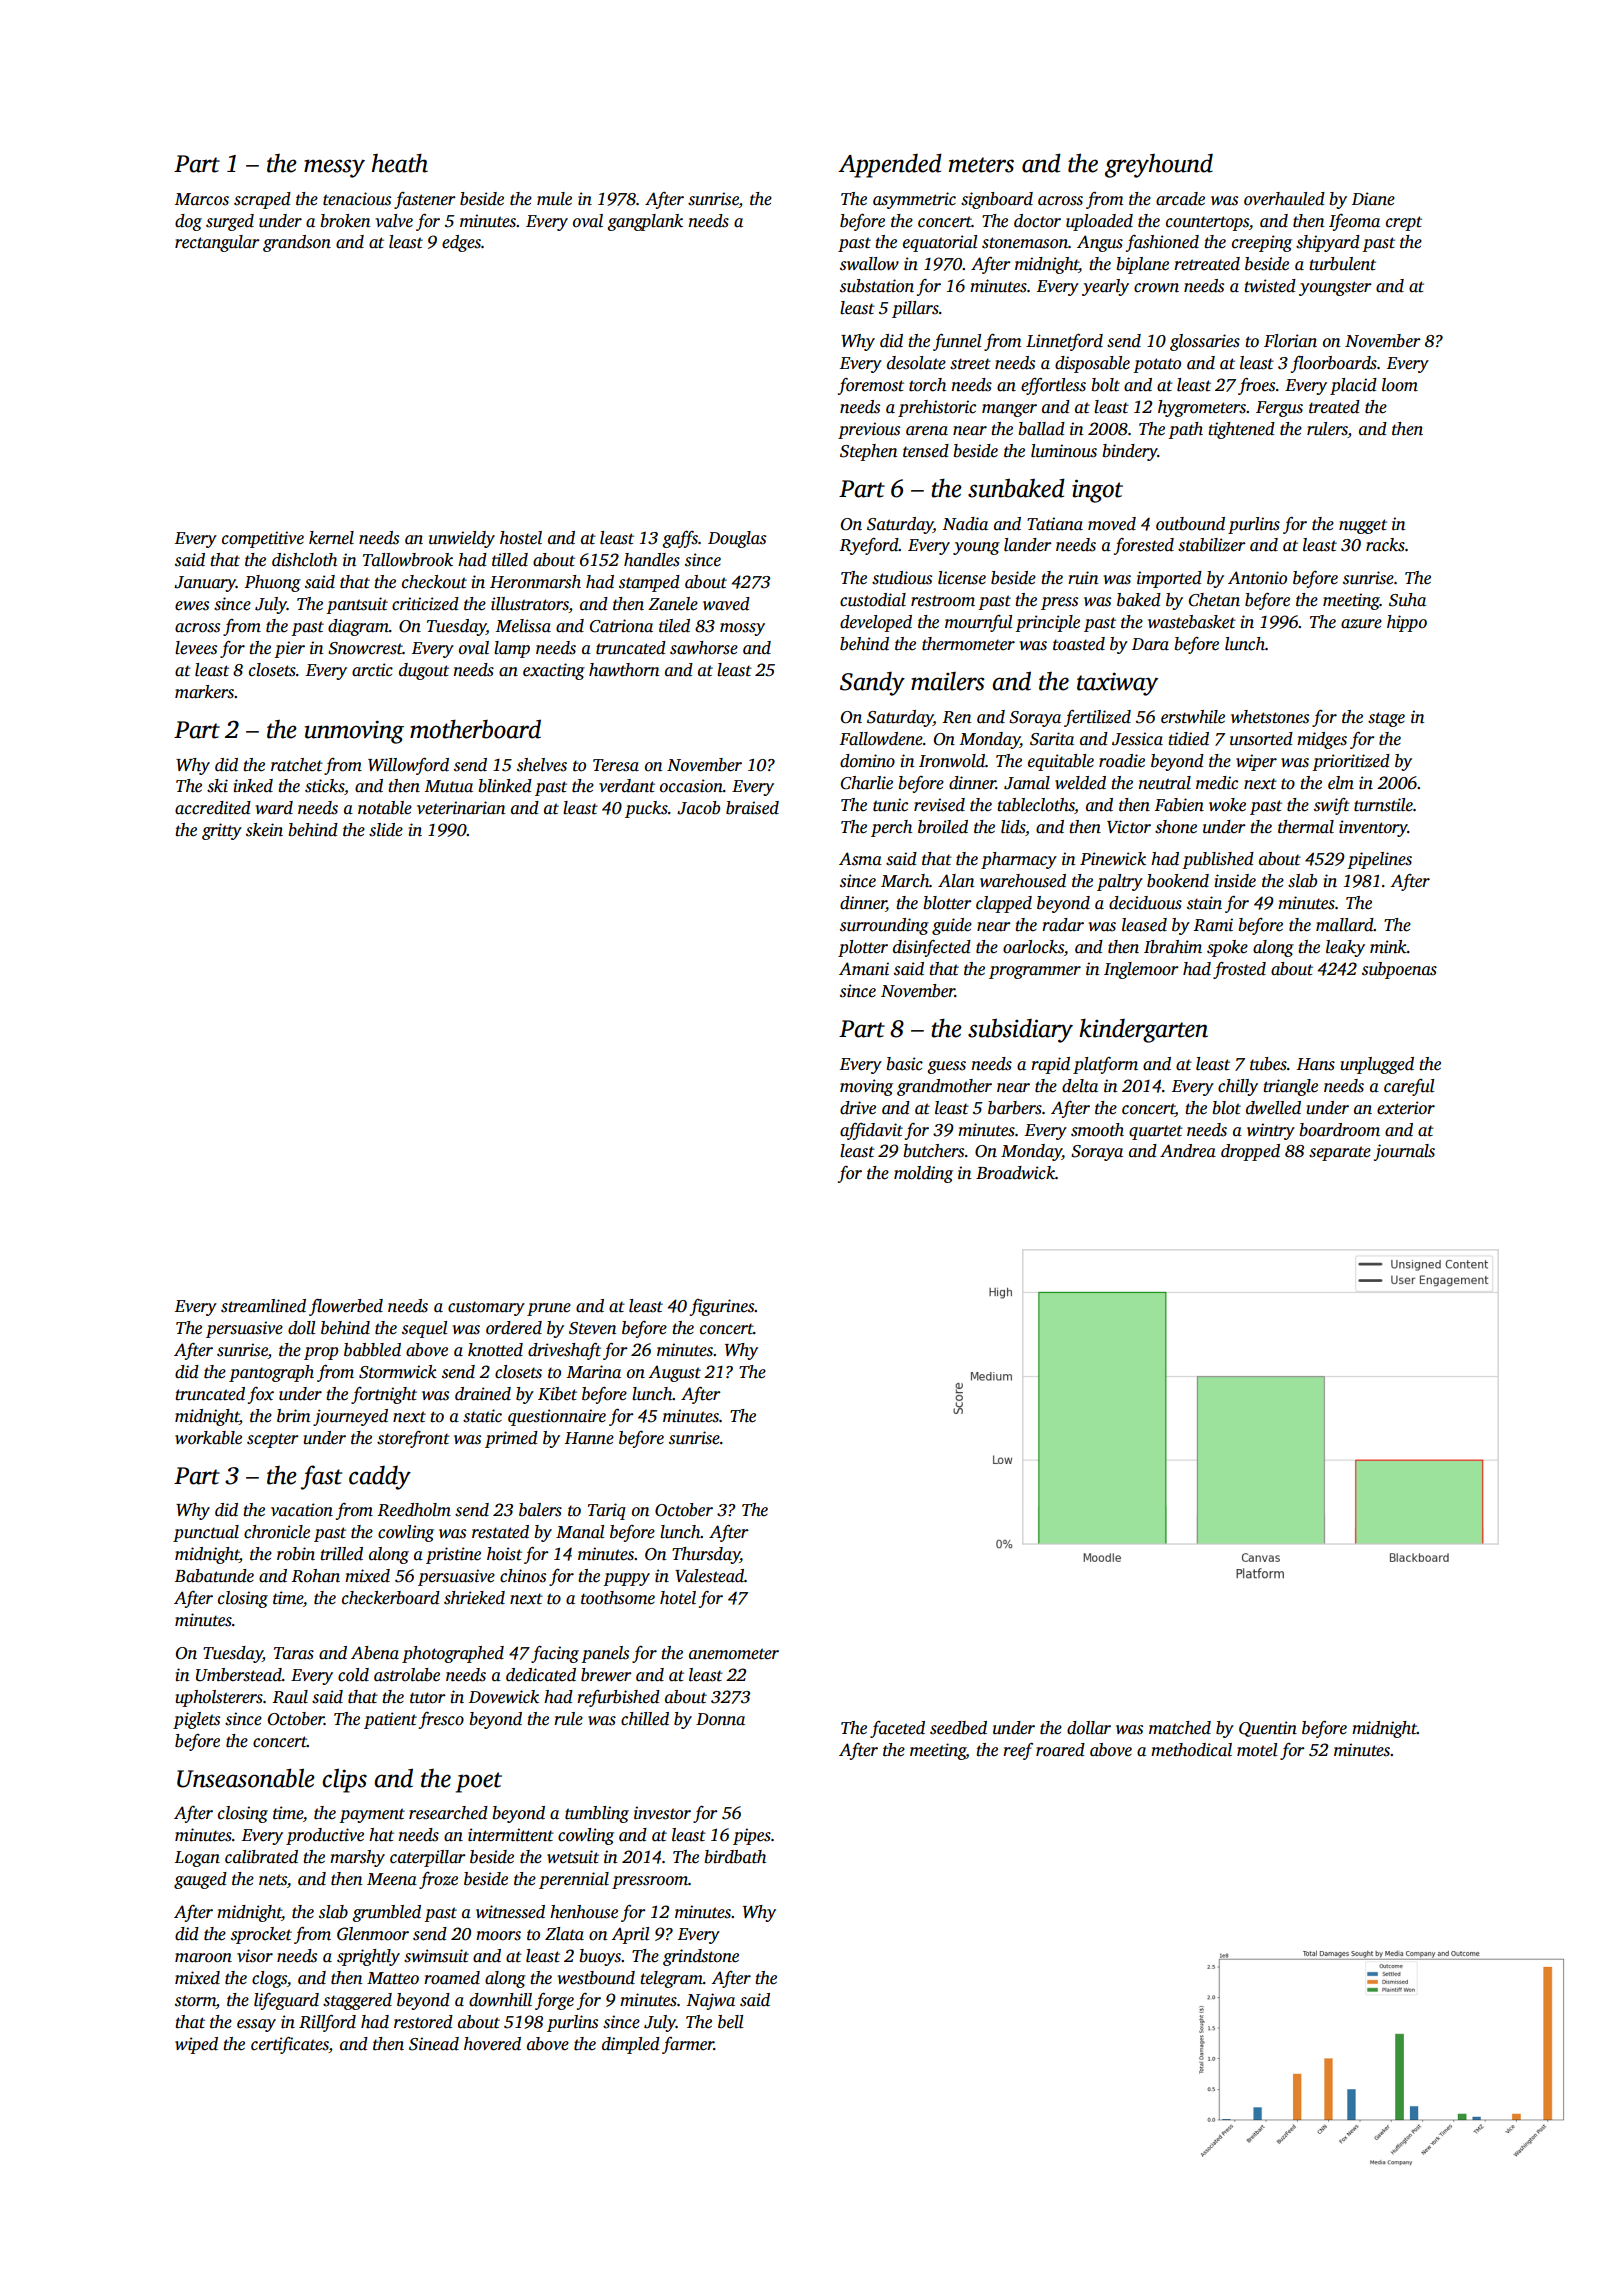 Image resolution: width=1620 pixels, height=2292 pixels. I want to click on figurines, so click(722, 1307).
